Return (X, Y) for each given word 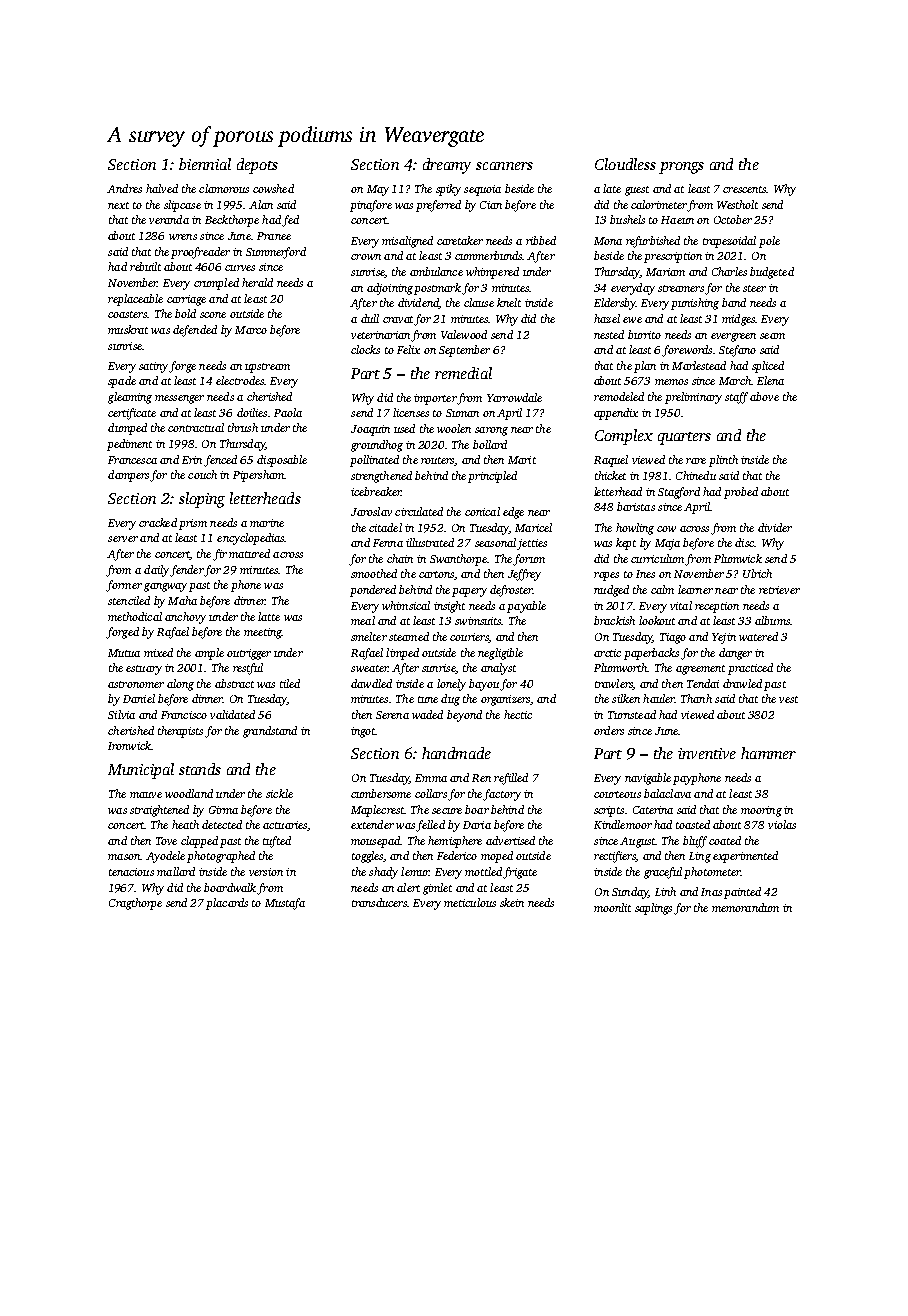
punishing (695, 304)
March (735, 380)
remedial (463, 373)
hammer (768, 753)
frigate (520, 873)
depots (257, 166)
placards (227, 904)
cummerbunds (489, 255)
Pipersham (258, 476)
